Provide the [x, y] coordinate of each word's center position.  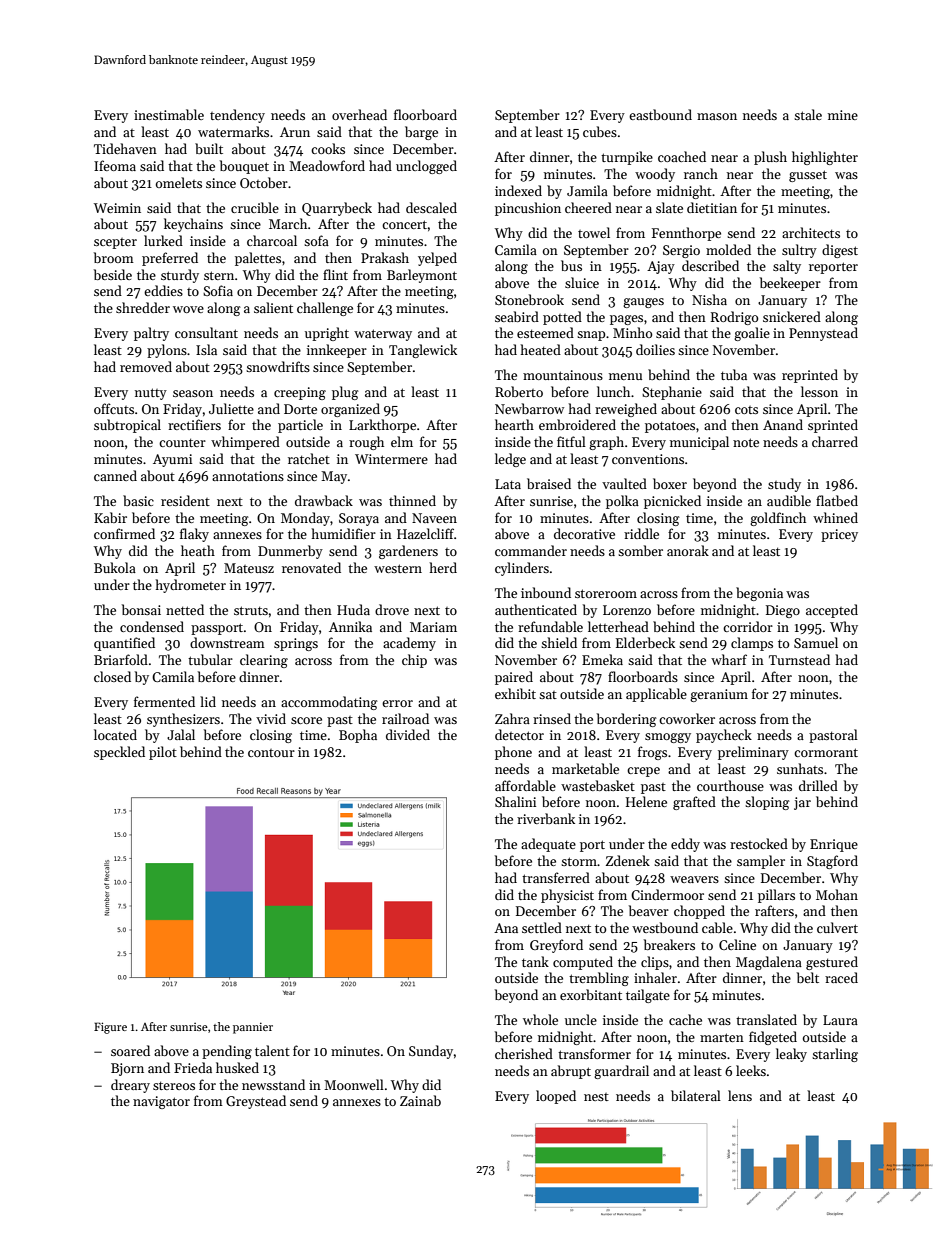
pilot [163, 753]
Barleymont [422, 276]
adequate [548, 845]
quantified [124, 644]
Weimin [117, 208]
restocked [759, 843]
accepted [832, 611]
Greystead [256, 1102]
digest [840, 251]
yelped [437, 259]
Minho [632, 332]
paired [514, 678]
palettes [258, 259]
